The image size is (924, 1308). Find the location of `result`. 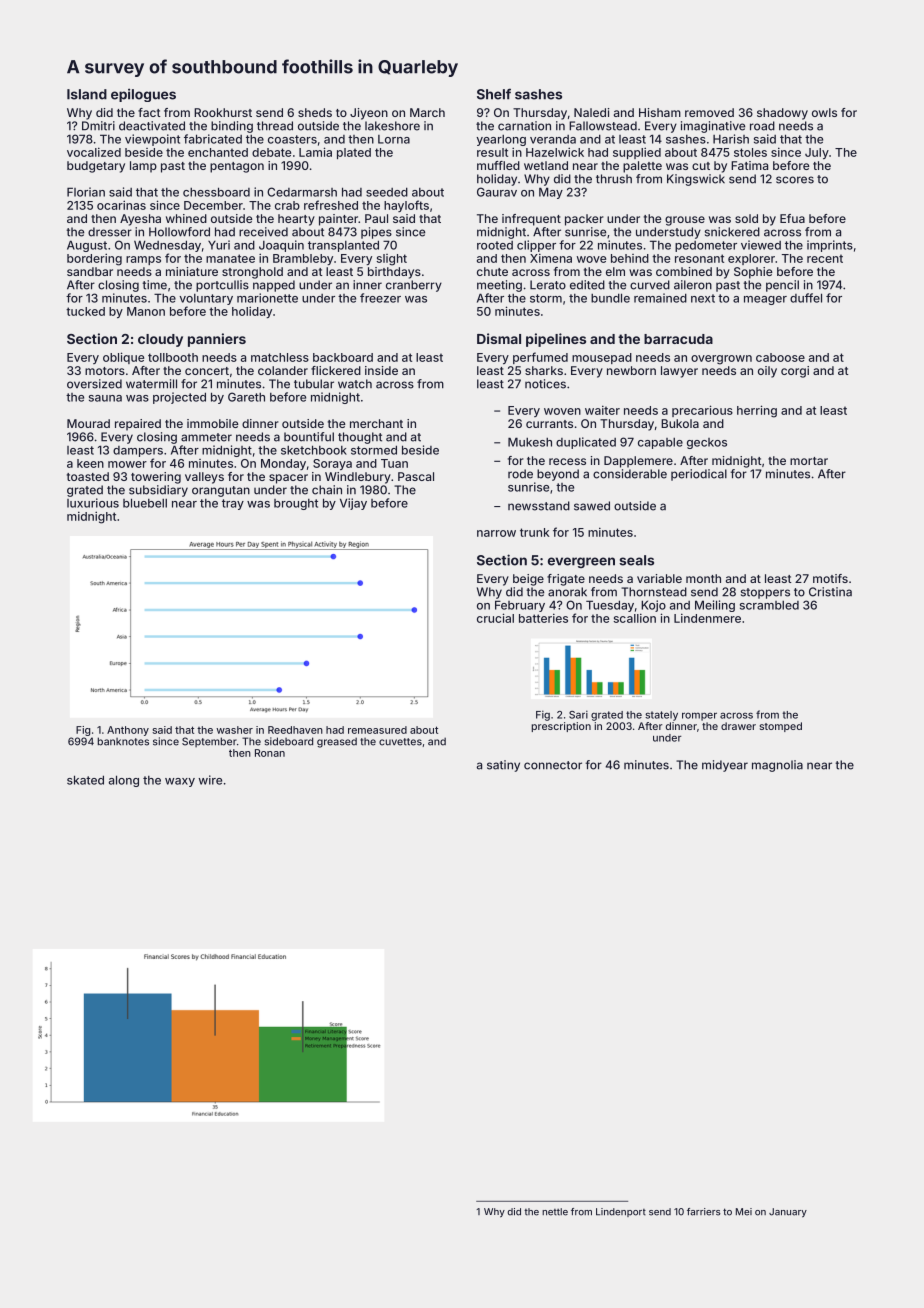

result is located at coordinates (492, 152).
